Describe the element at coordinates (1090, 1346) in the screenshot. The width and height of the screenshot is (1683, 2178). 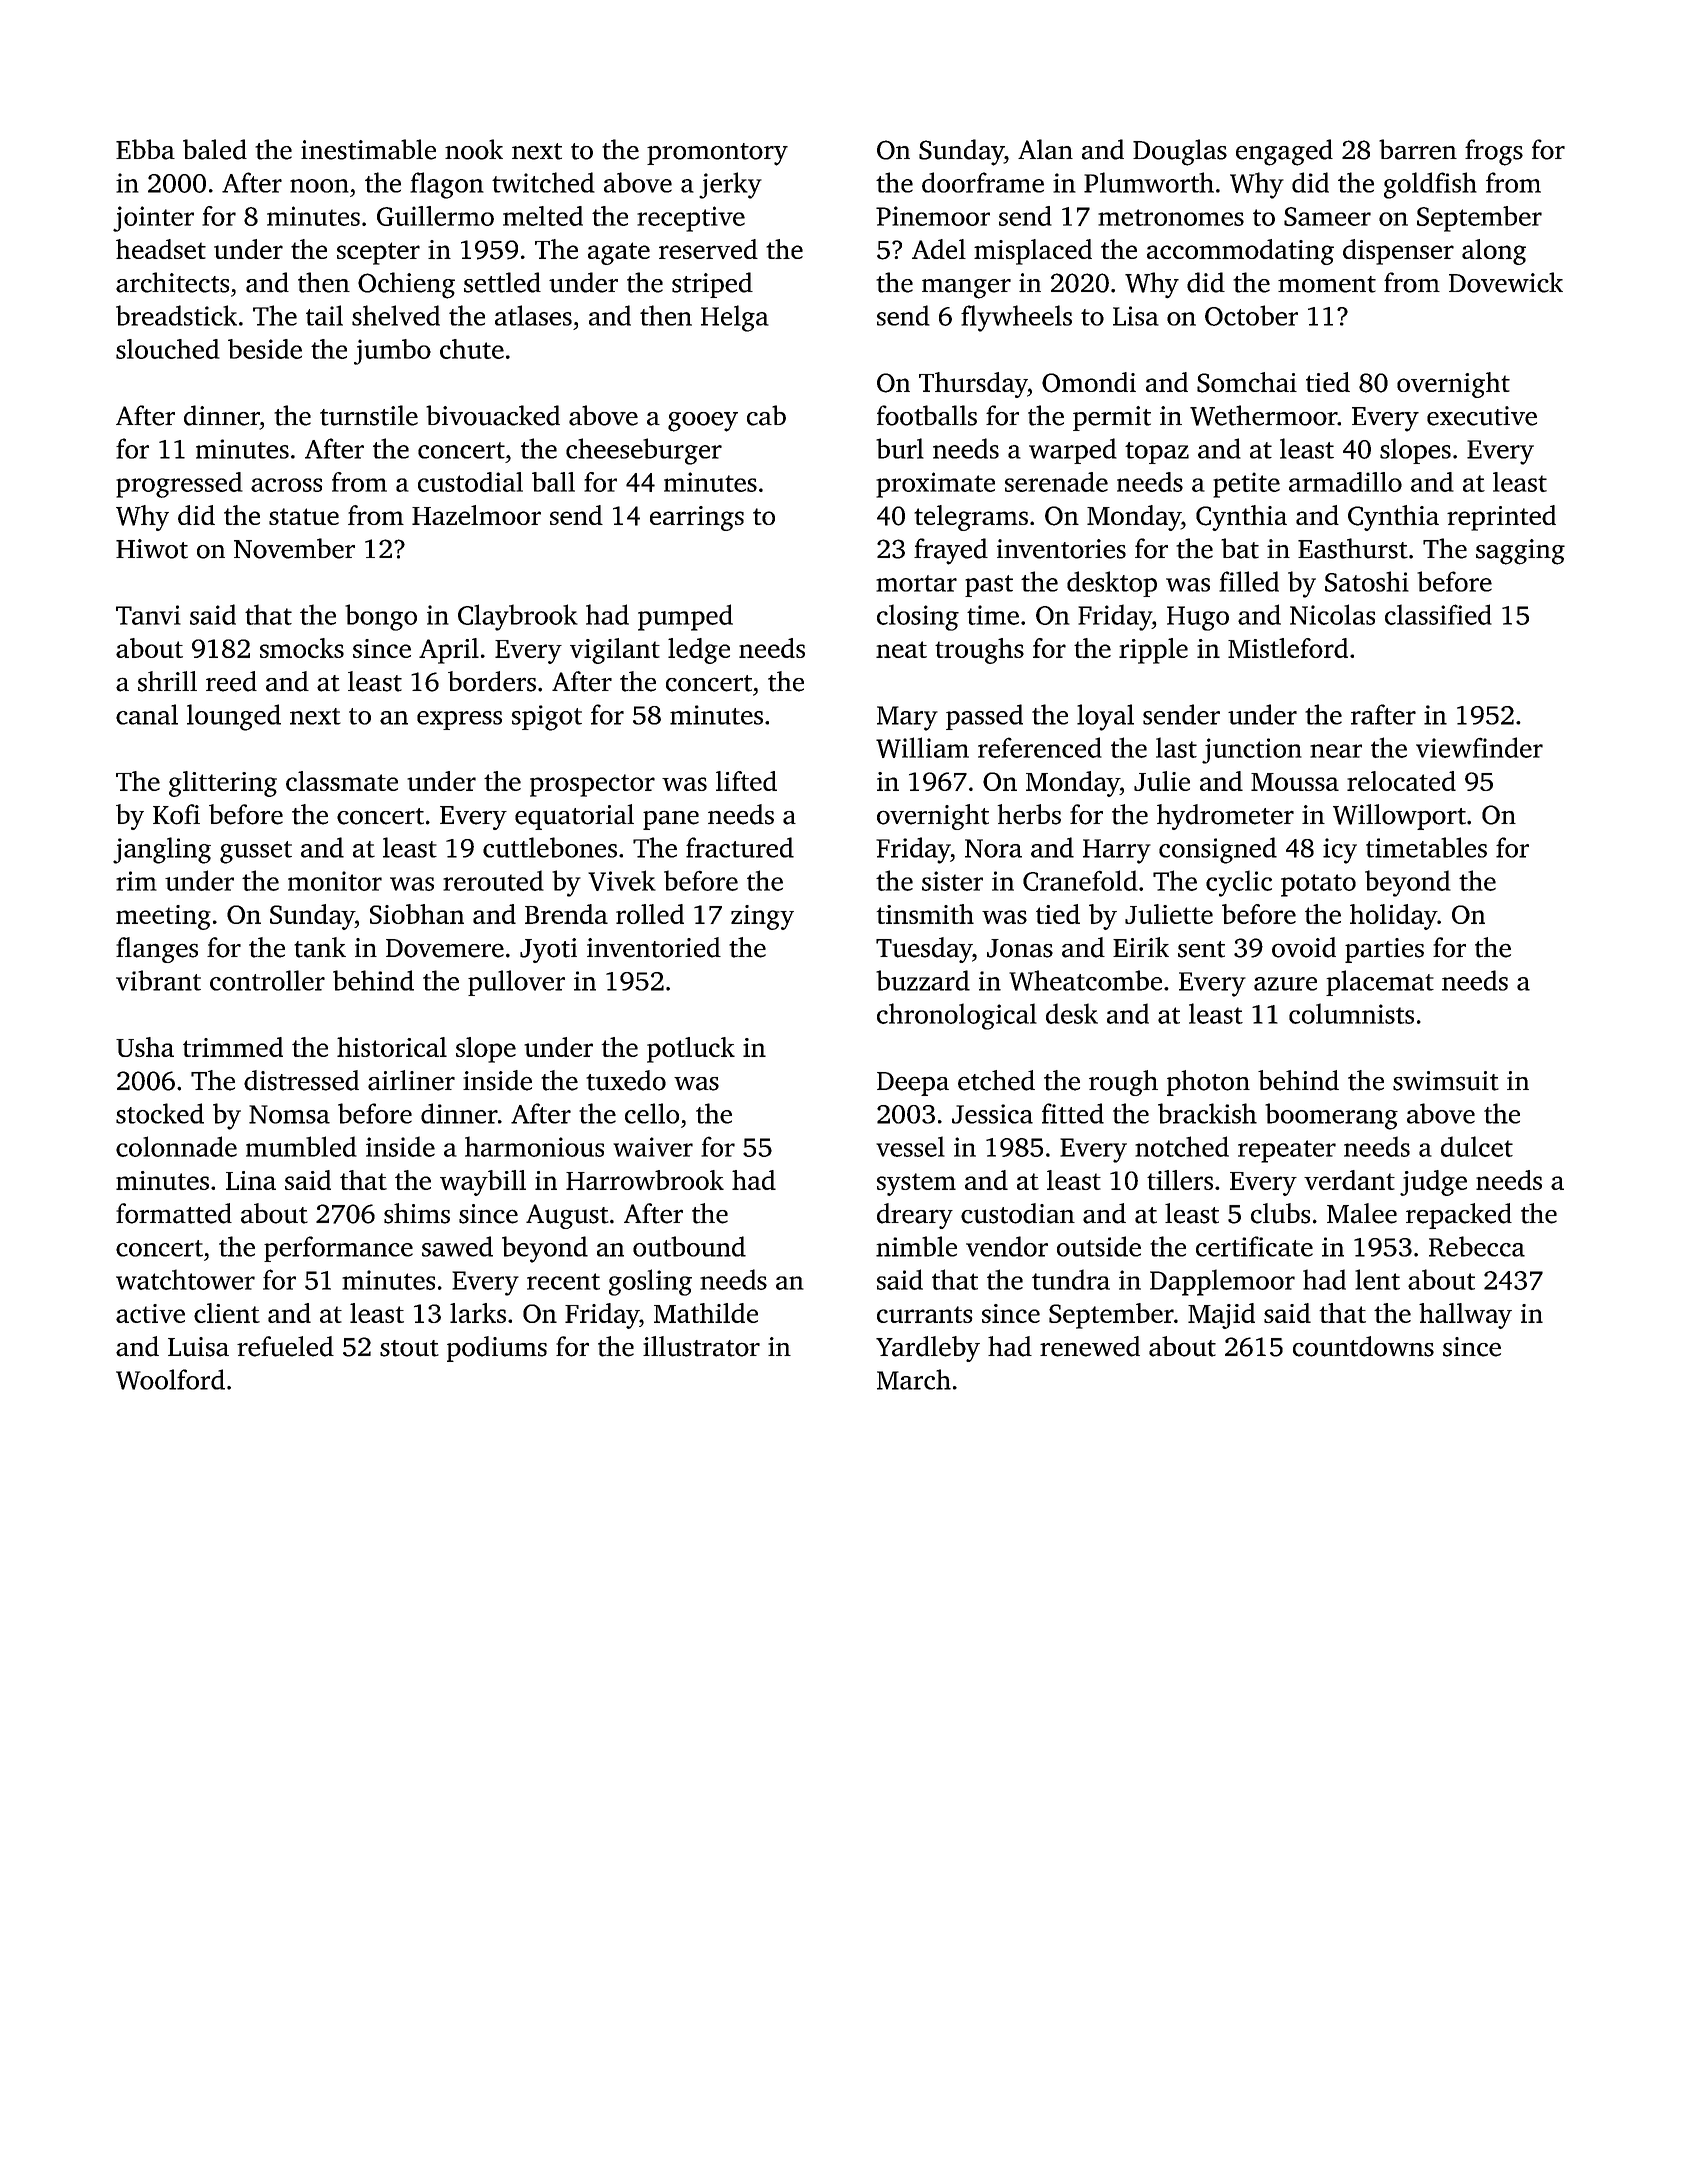
I see `renewed` at that location.
